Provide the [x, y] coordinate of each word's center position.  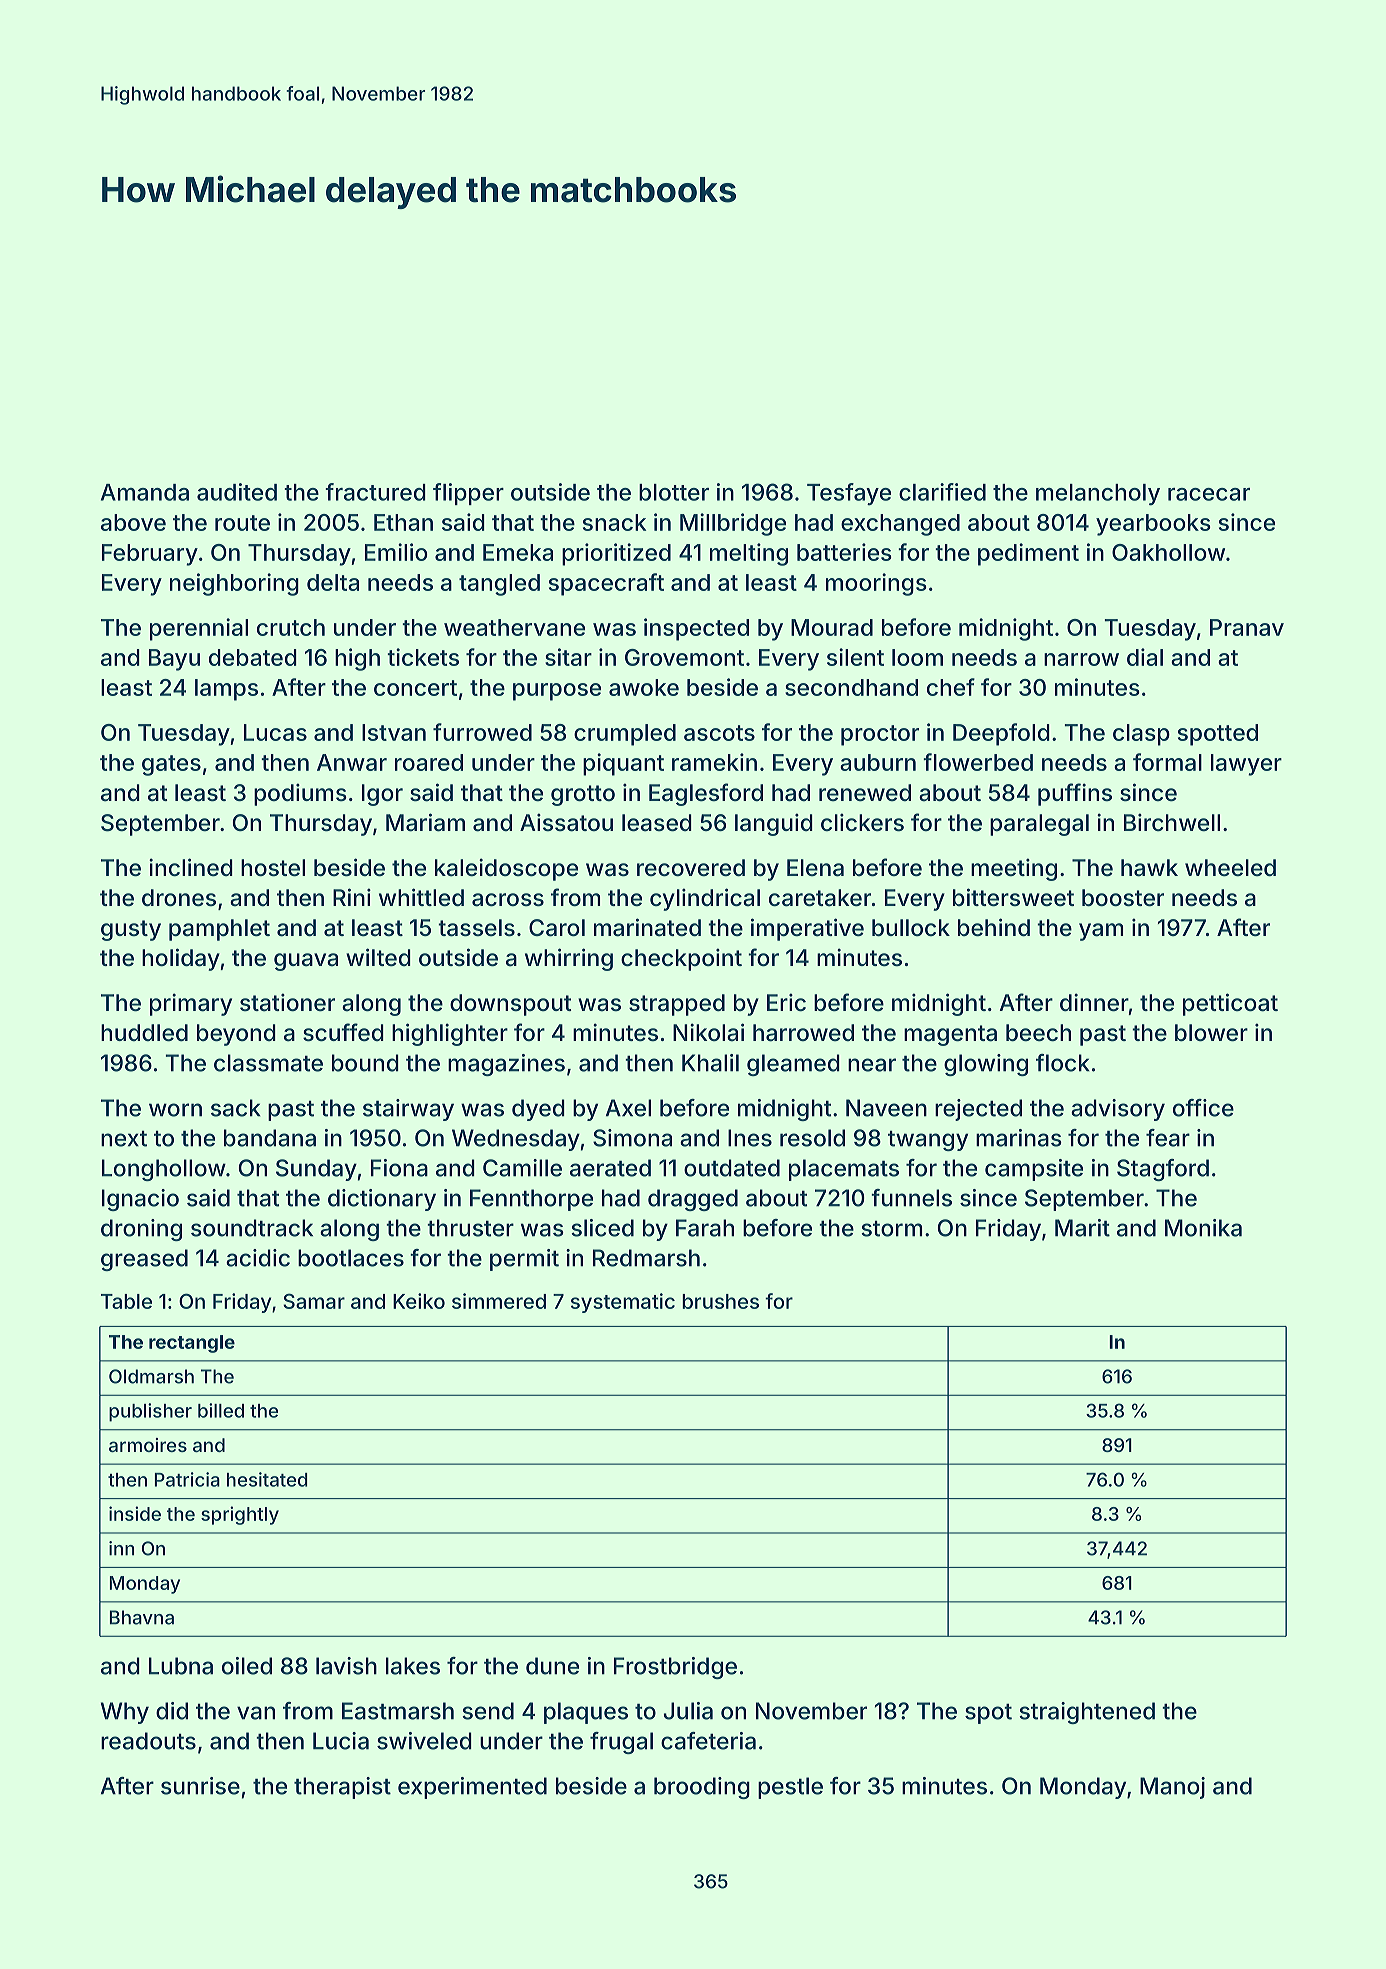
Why [125, 1713]
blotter [674, 492]
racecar [1209, 494]
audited [237, 492]
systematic [623, 1303]
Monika [1203, 1228]
